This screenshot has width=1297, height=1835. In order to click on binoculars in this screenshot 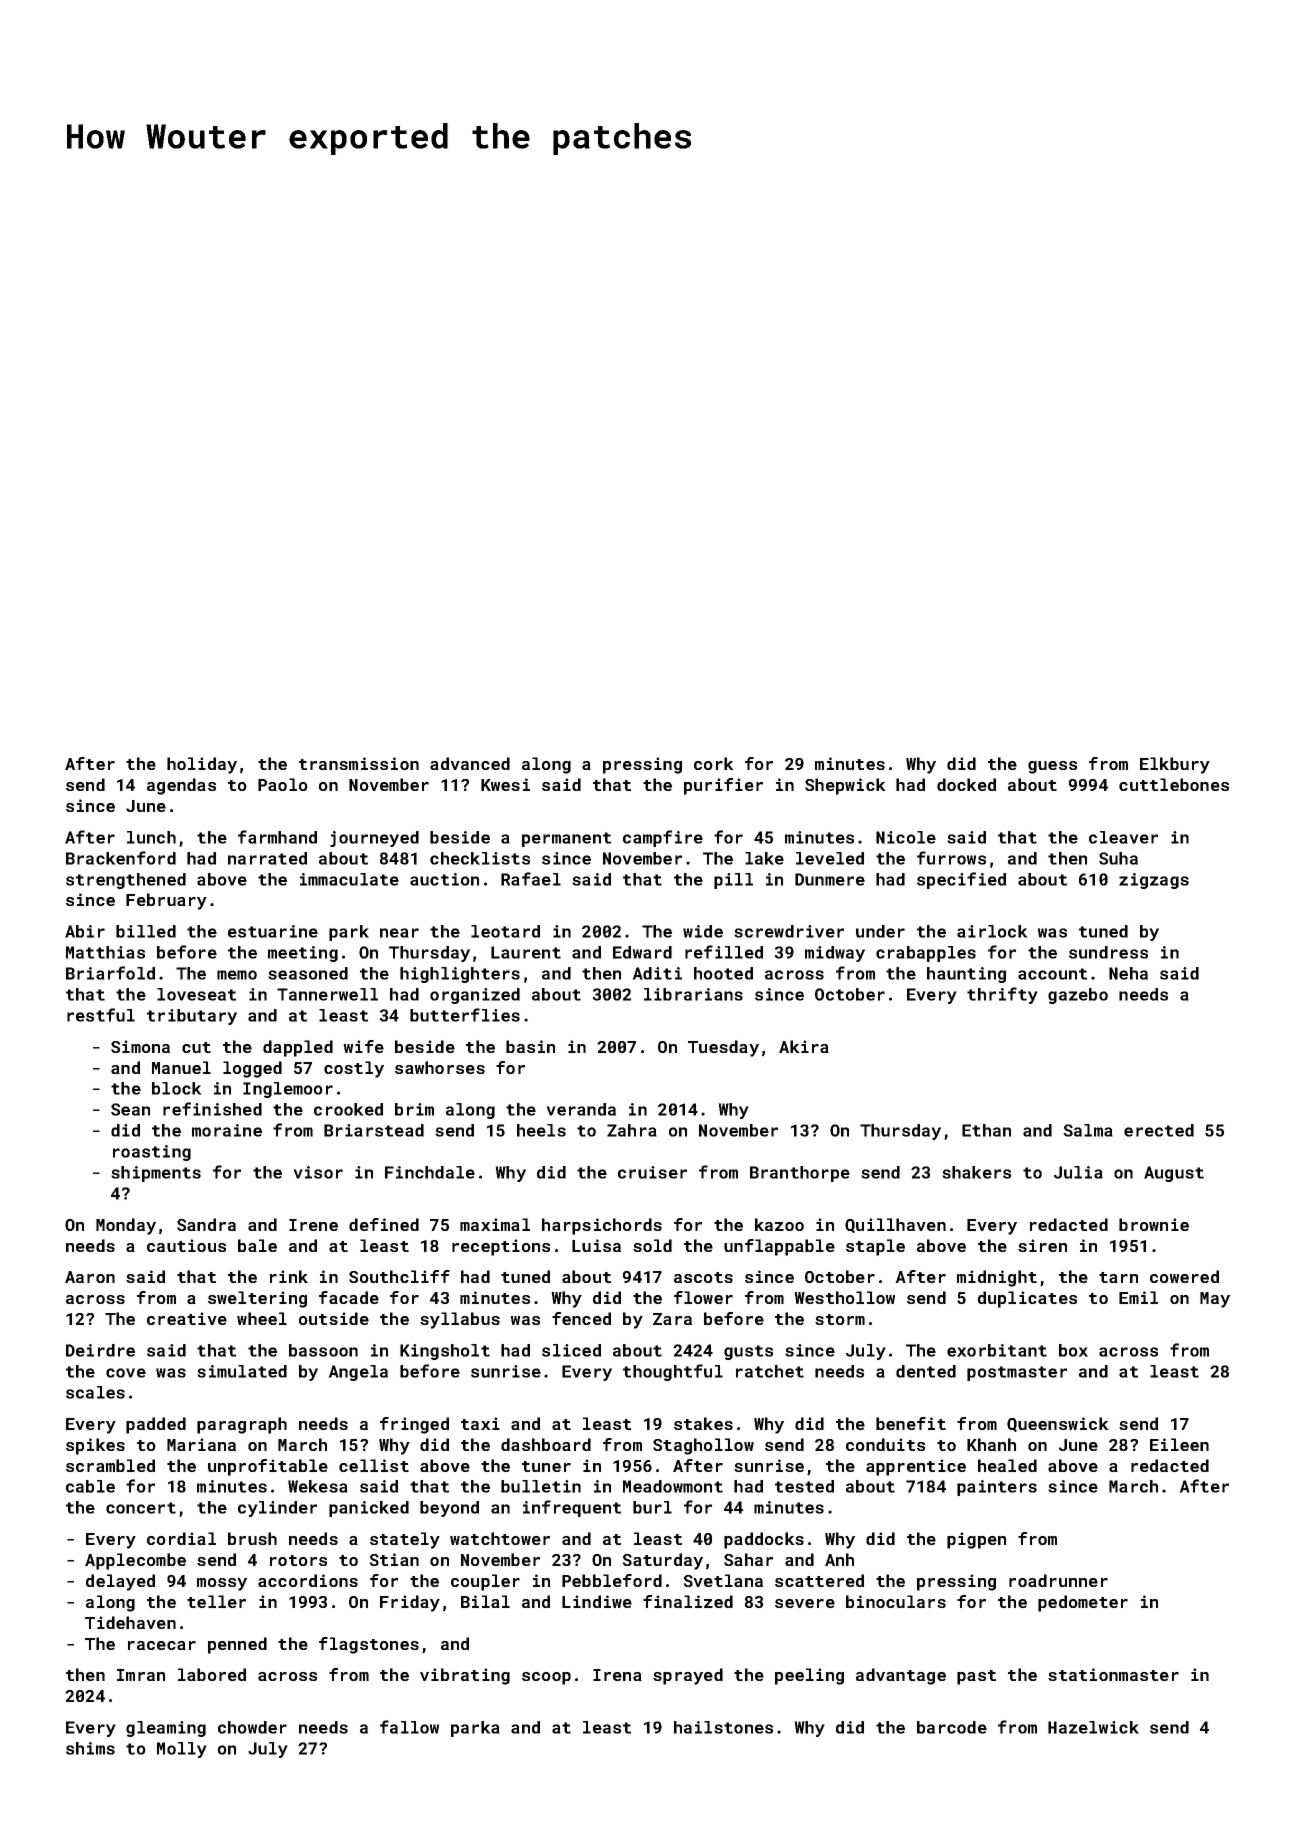, I will do `click(896, 1601)`.
